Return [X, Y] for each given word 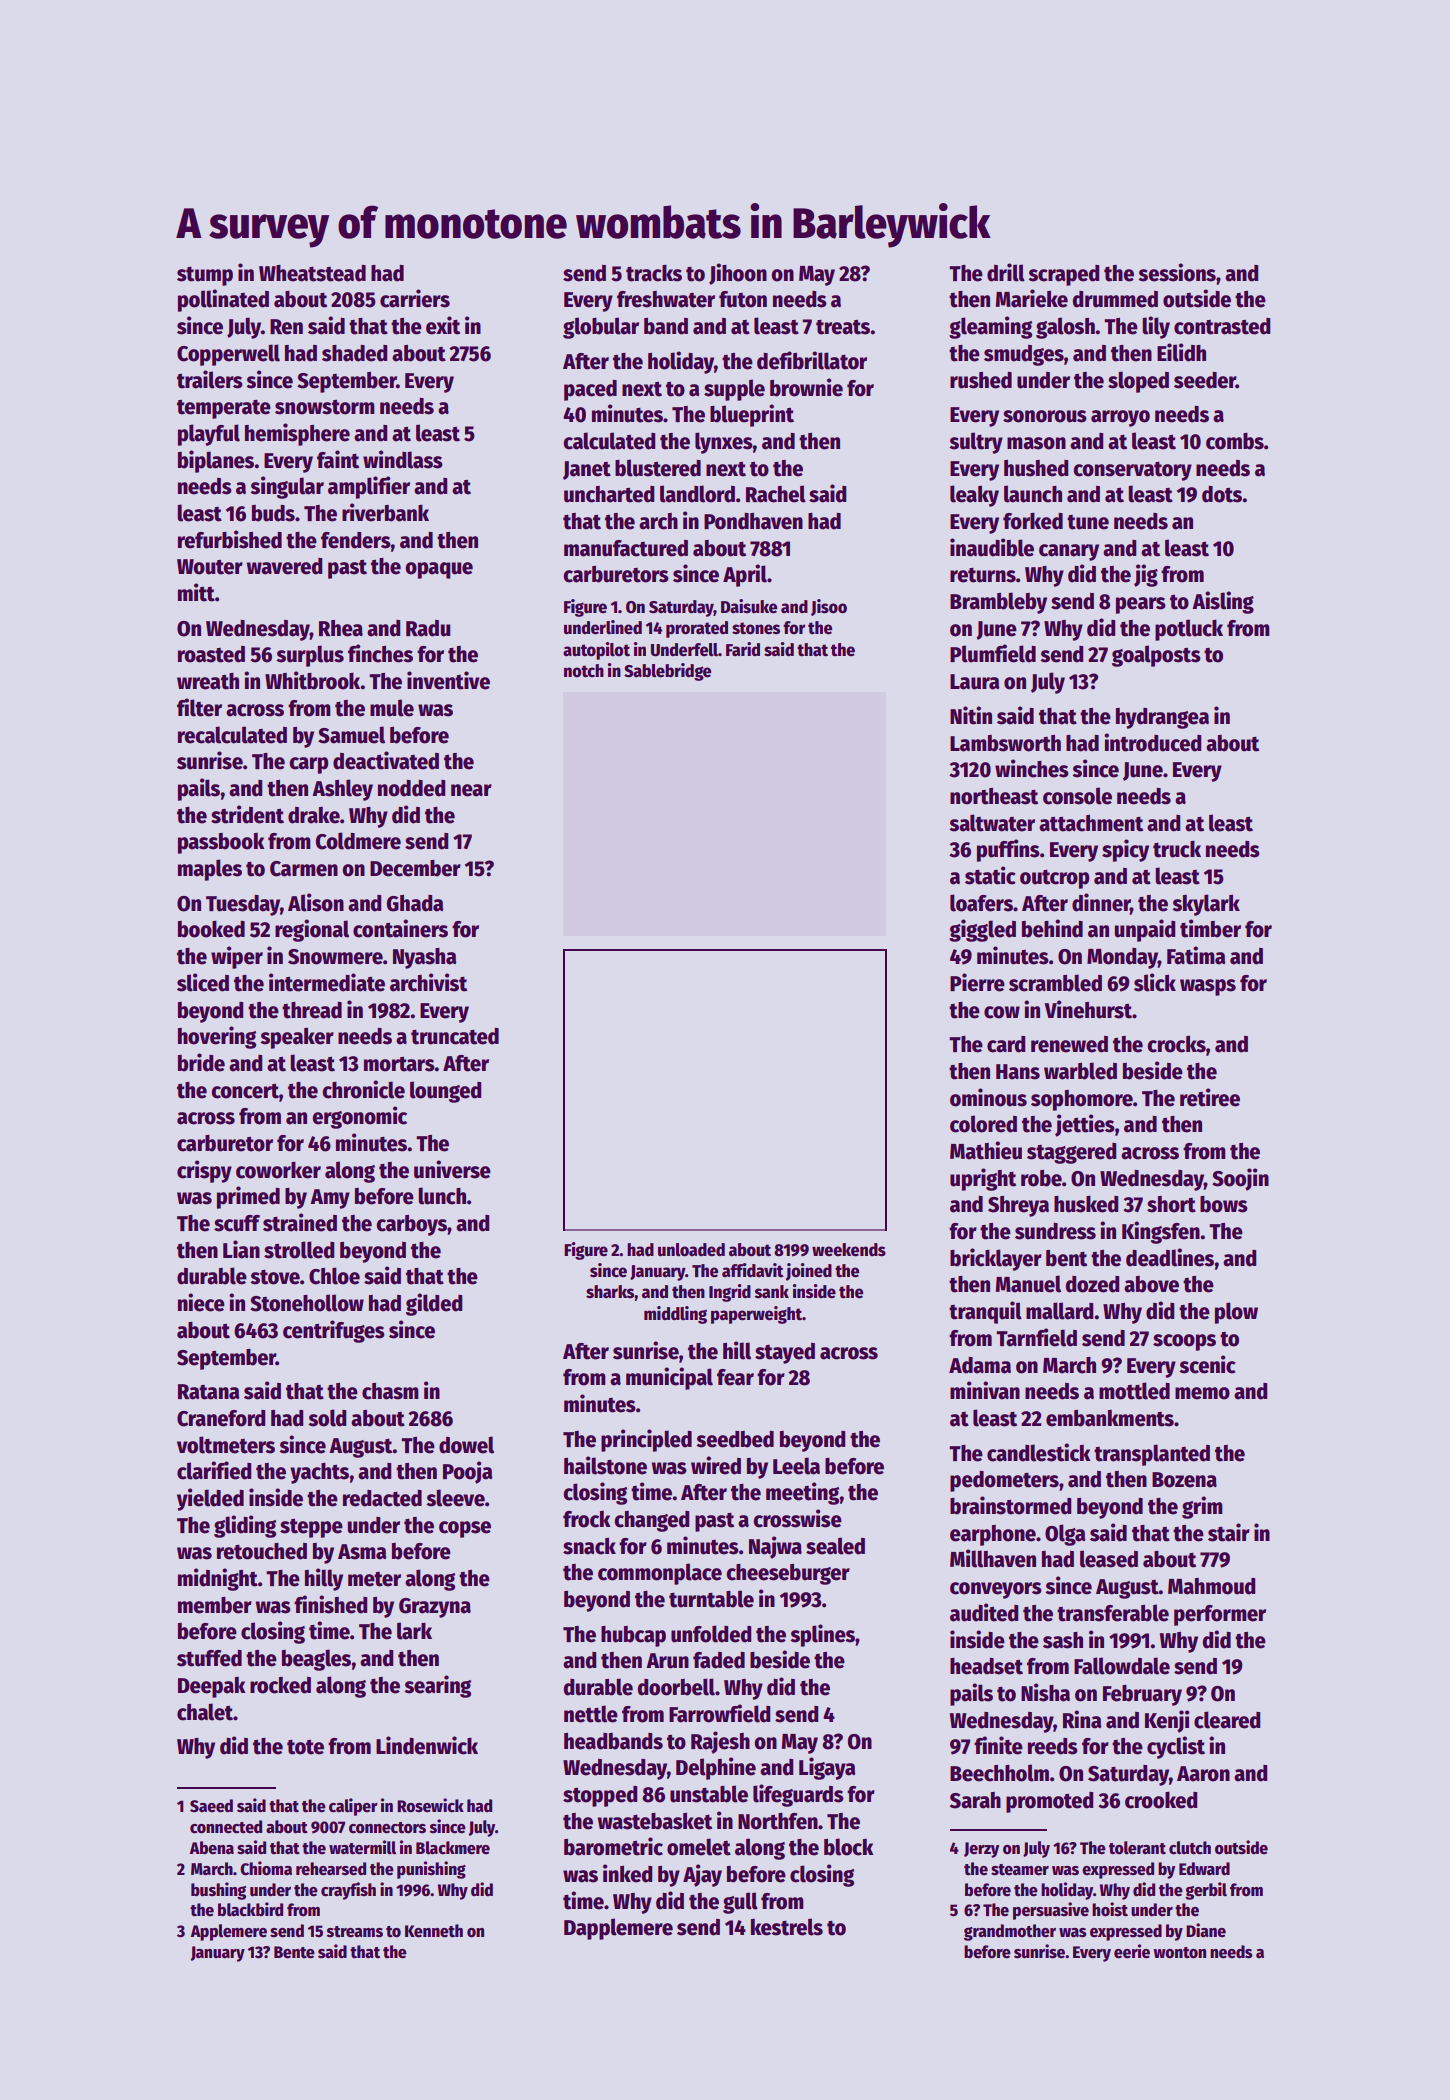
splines [822, 1635]
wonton [1179, 1953]
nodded [411, 788]
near [471, 790]
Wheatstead [312, 273]
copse [465, 1529]
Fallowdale [1122, 1666]
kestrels [787, 1927]
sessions [1177, 272]
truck [1177, 849]
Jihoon [738, 274]
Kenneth [434, 1931]
